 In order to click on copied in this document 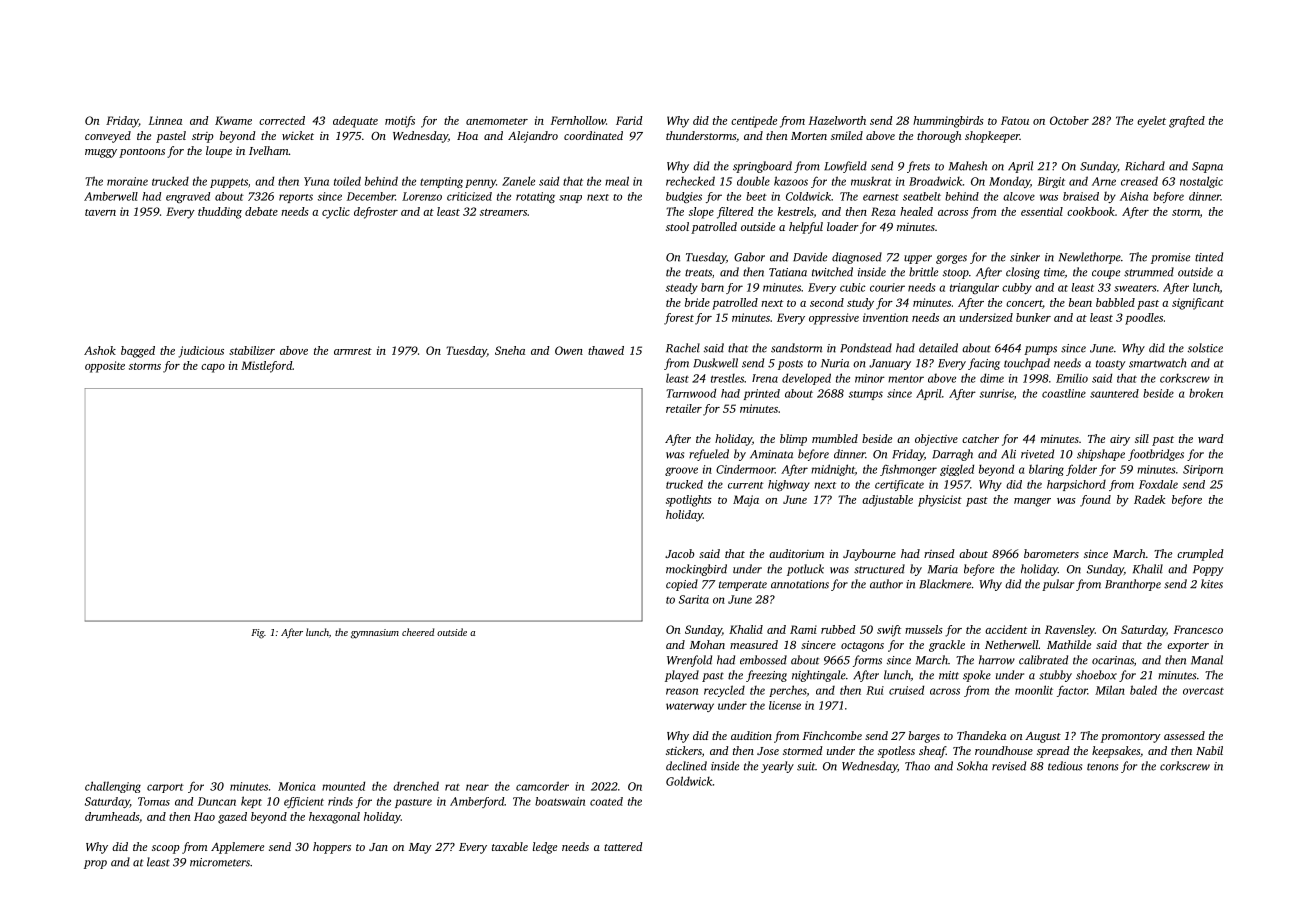, I will do `click(682, 585)`.
